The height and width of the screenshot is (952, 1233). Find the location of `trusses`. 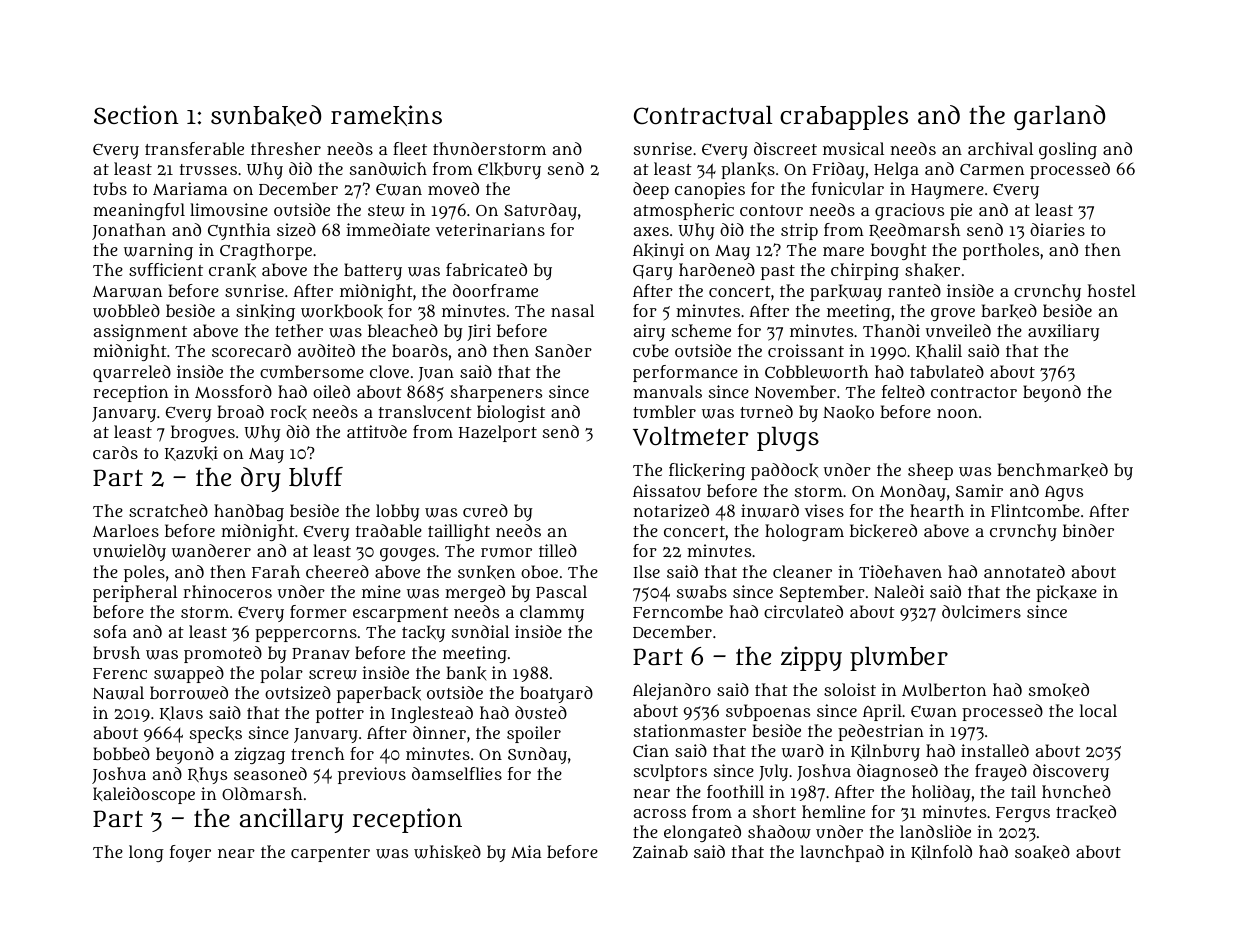

trusses is located at coordinates (208, 169).
